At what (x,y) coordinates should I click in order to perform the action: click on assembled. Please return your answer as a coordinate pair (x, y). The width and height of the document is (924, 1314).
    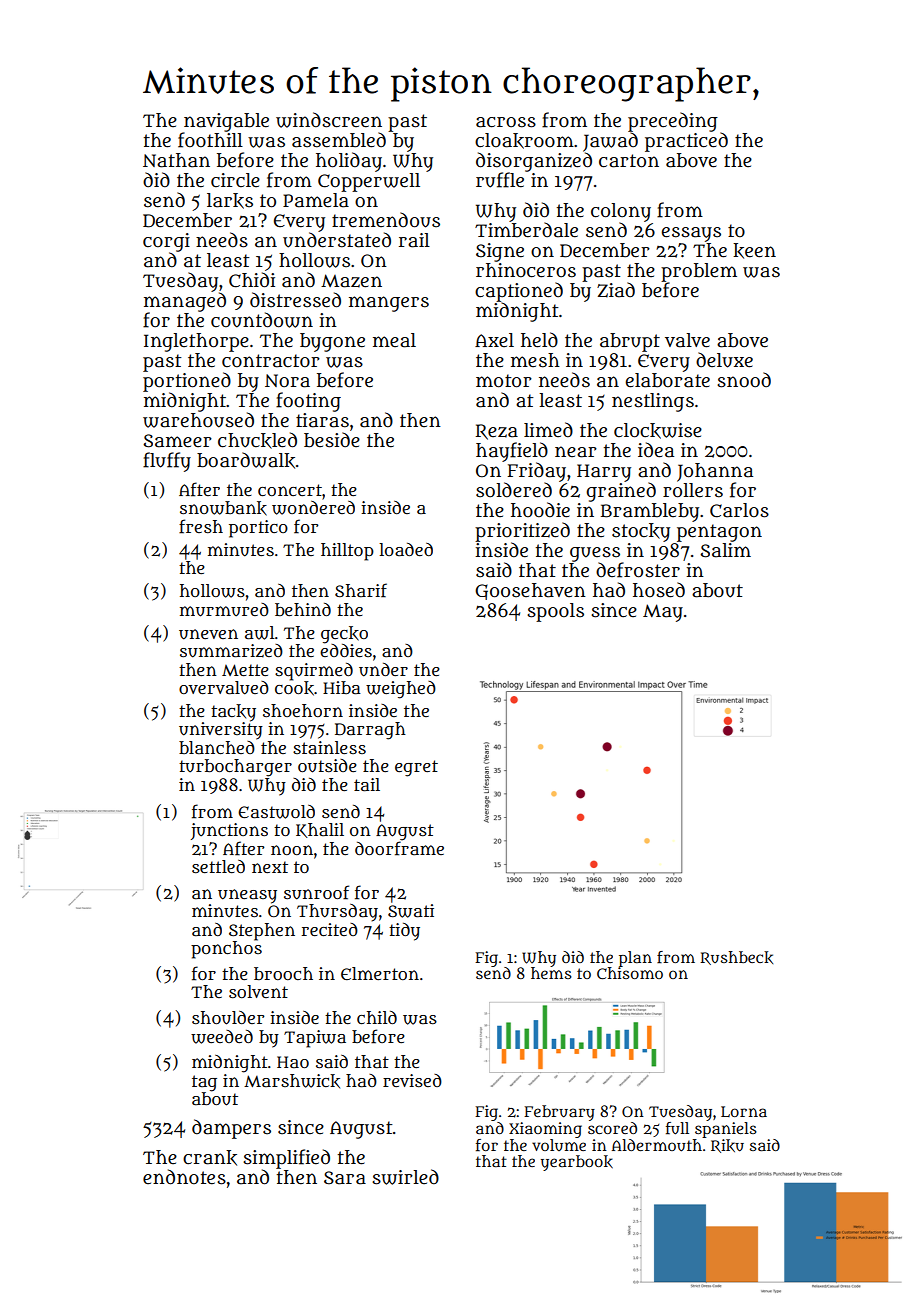
    Looking at the image, I should click on (339, 140).
